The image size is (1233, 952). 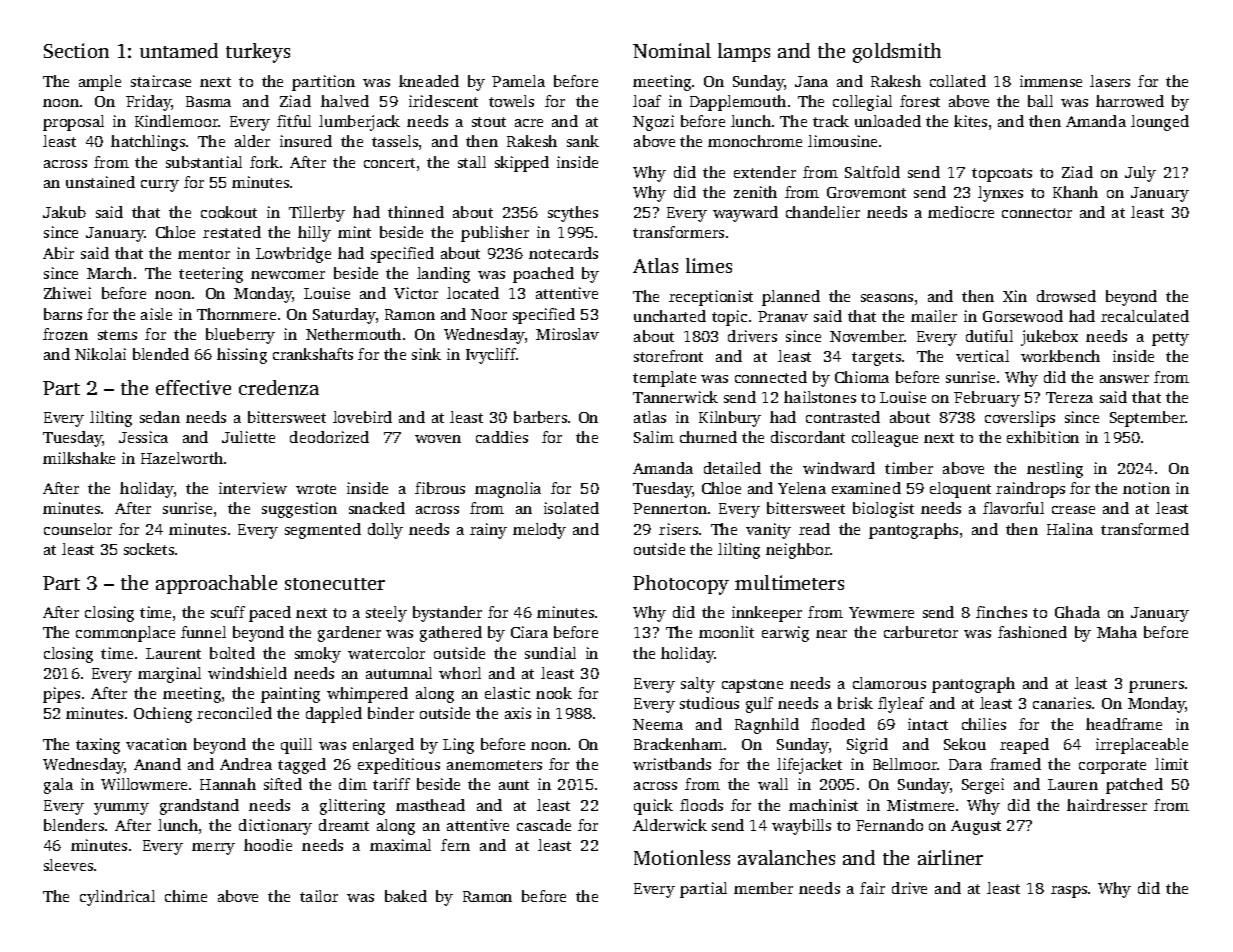 I want to click on chime, so click(x=186, y=896).
